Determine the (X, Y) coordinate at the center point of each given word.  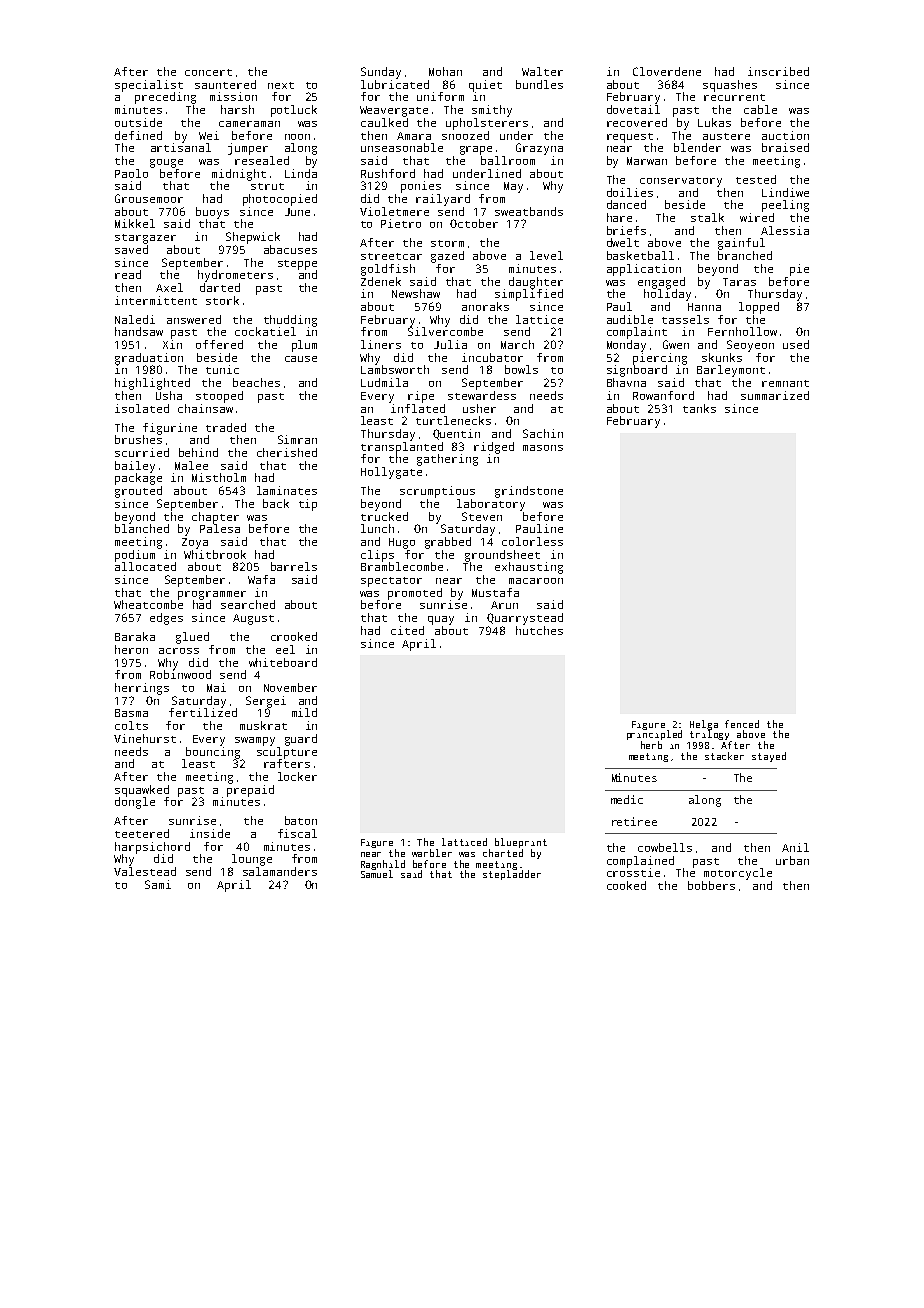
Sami (158, 884)
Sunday (381, 73)
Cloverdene (667, 71)
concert (208, 72)
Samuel (377, 874)
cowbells (665, 847)
